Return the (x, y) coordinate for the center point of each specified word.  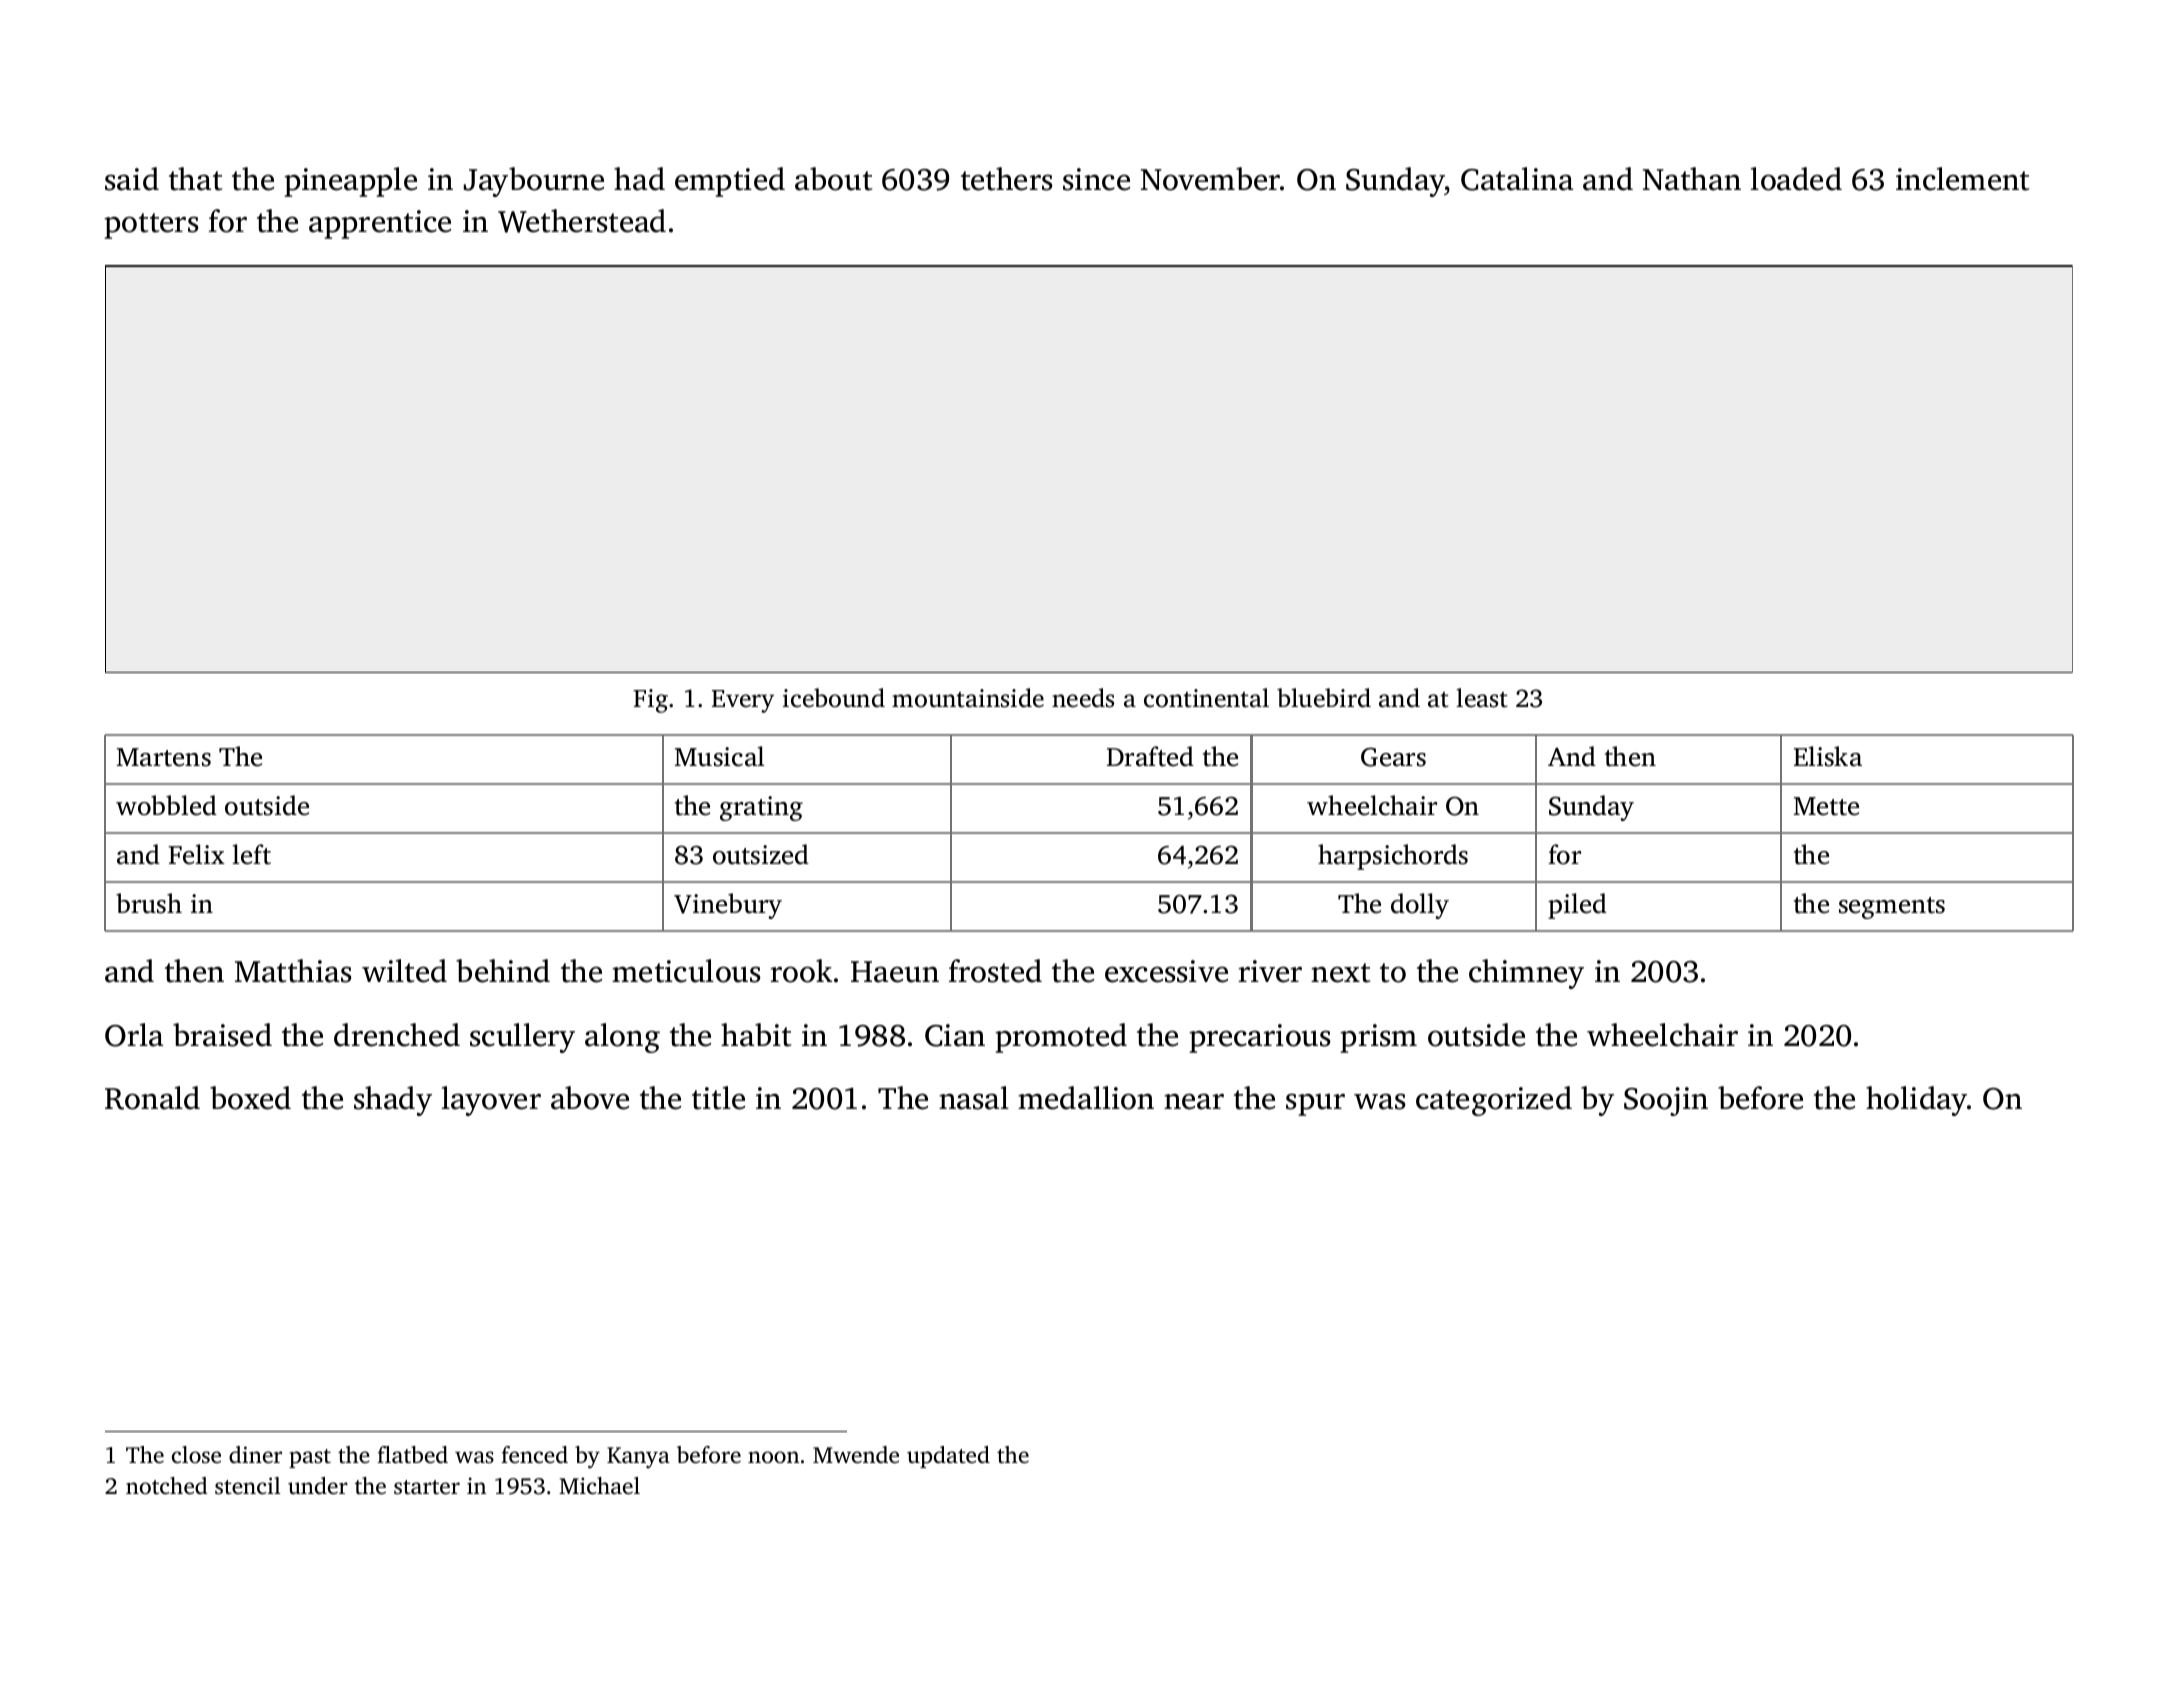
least (1482, 698)
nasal (974, 1098)
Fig (650, 701)
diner (255, 1455)
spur (1315, 1104)
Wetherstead (582, 221)
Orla (134, 1035)
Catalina (1517, 179)
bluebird (1324, 698)
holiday (1916, 1101)
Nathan (1692, 179)
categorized (1494, 1101)
